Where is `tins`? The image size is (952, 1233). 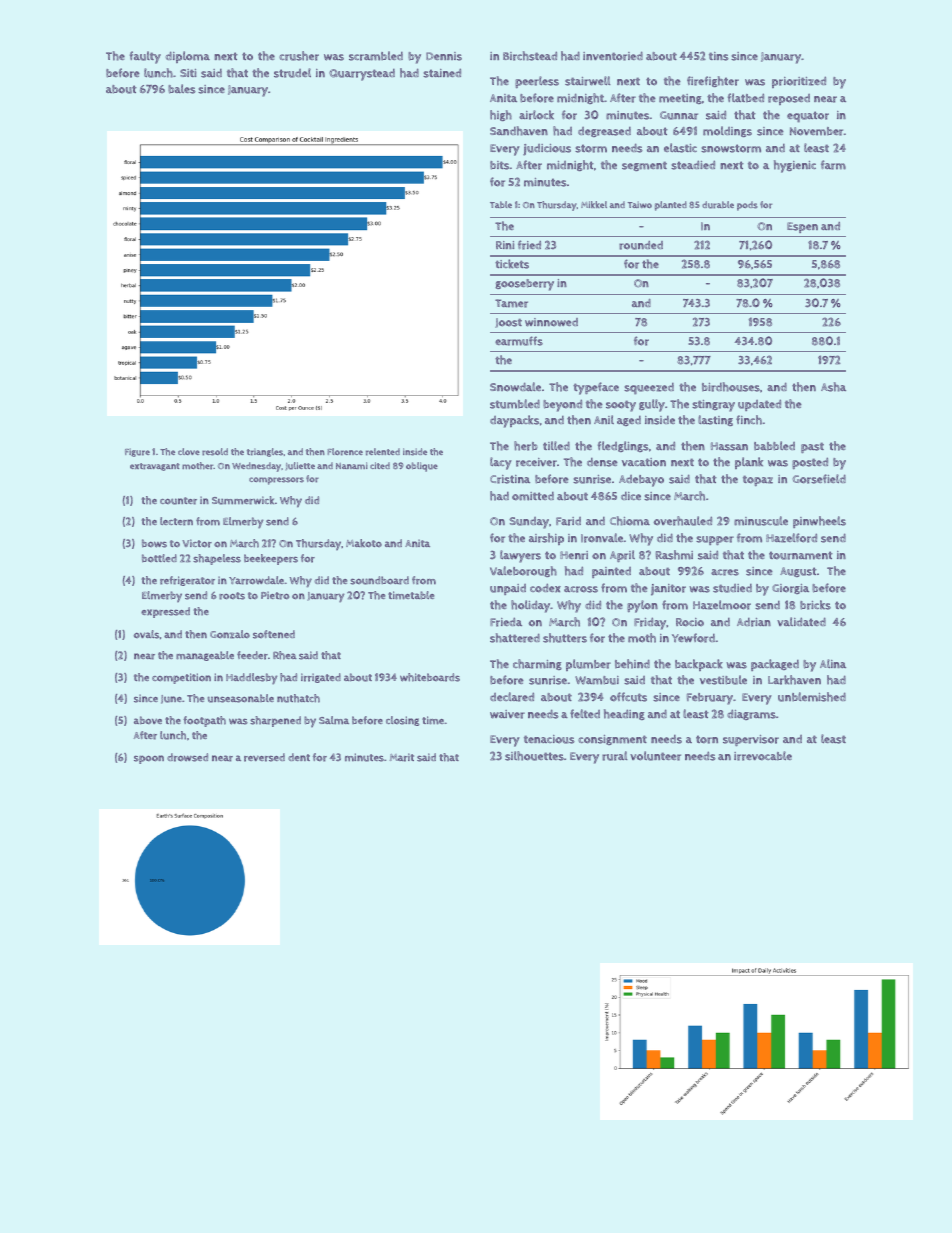
tins is located at coordinates (719, 56).
